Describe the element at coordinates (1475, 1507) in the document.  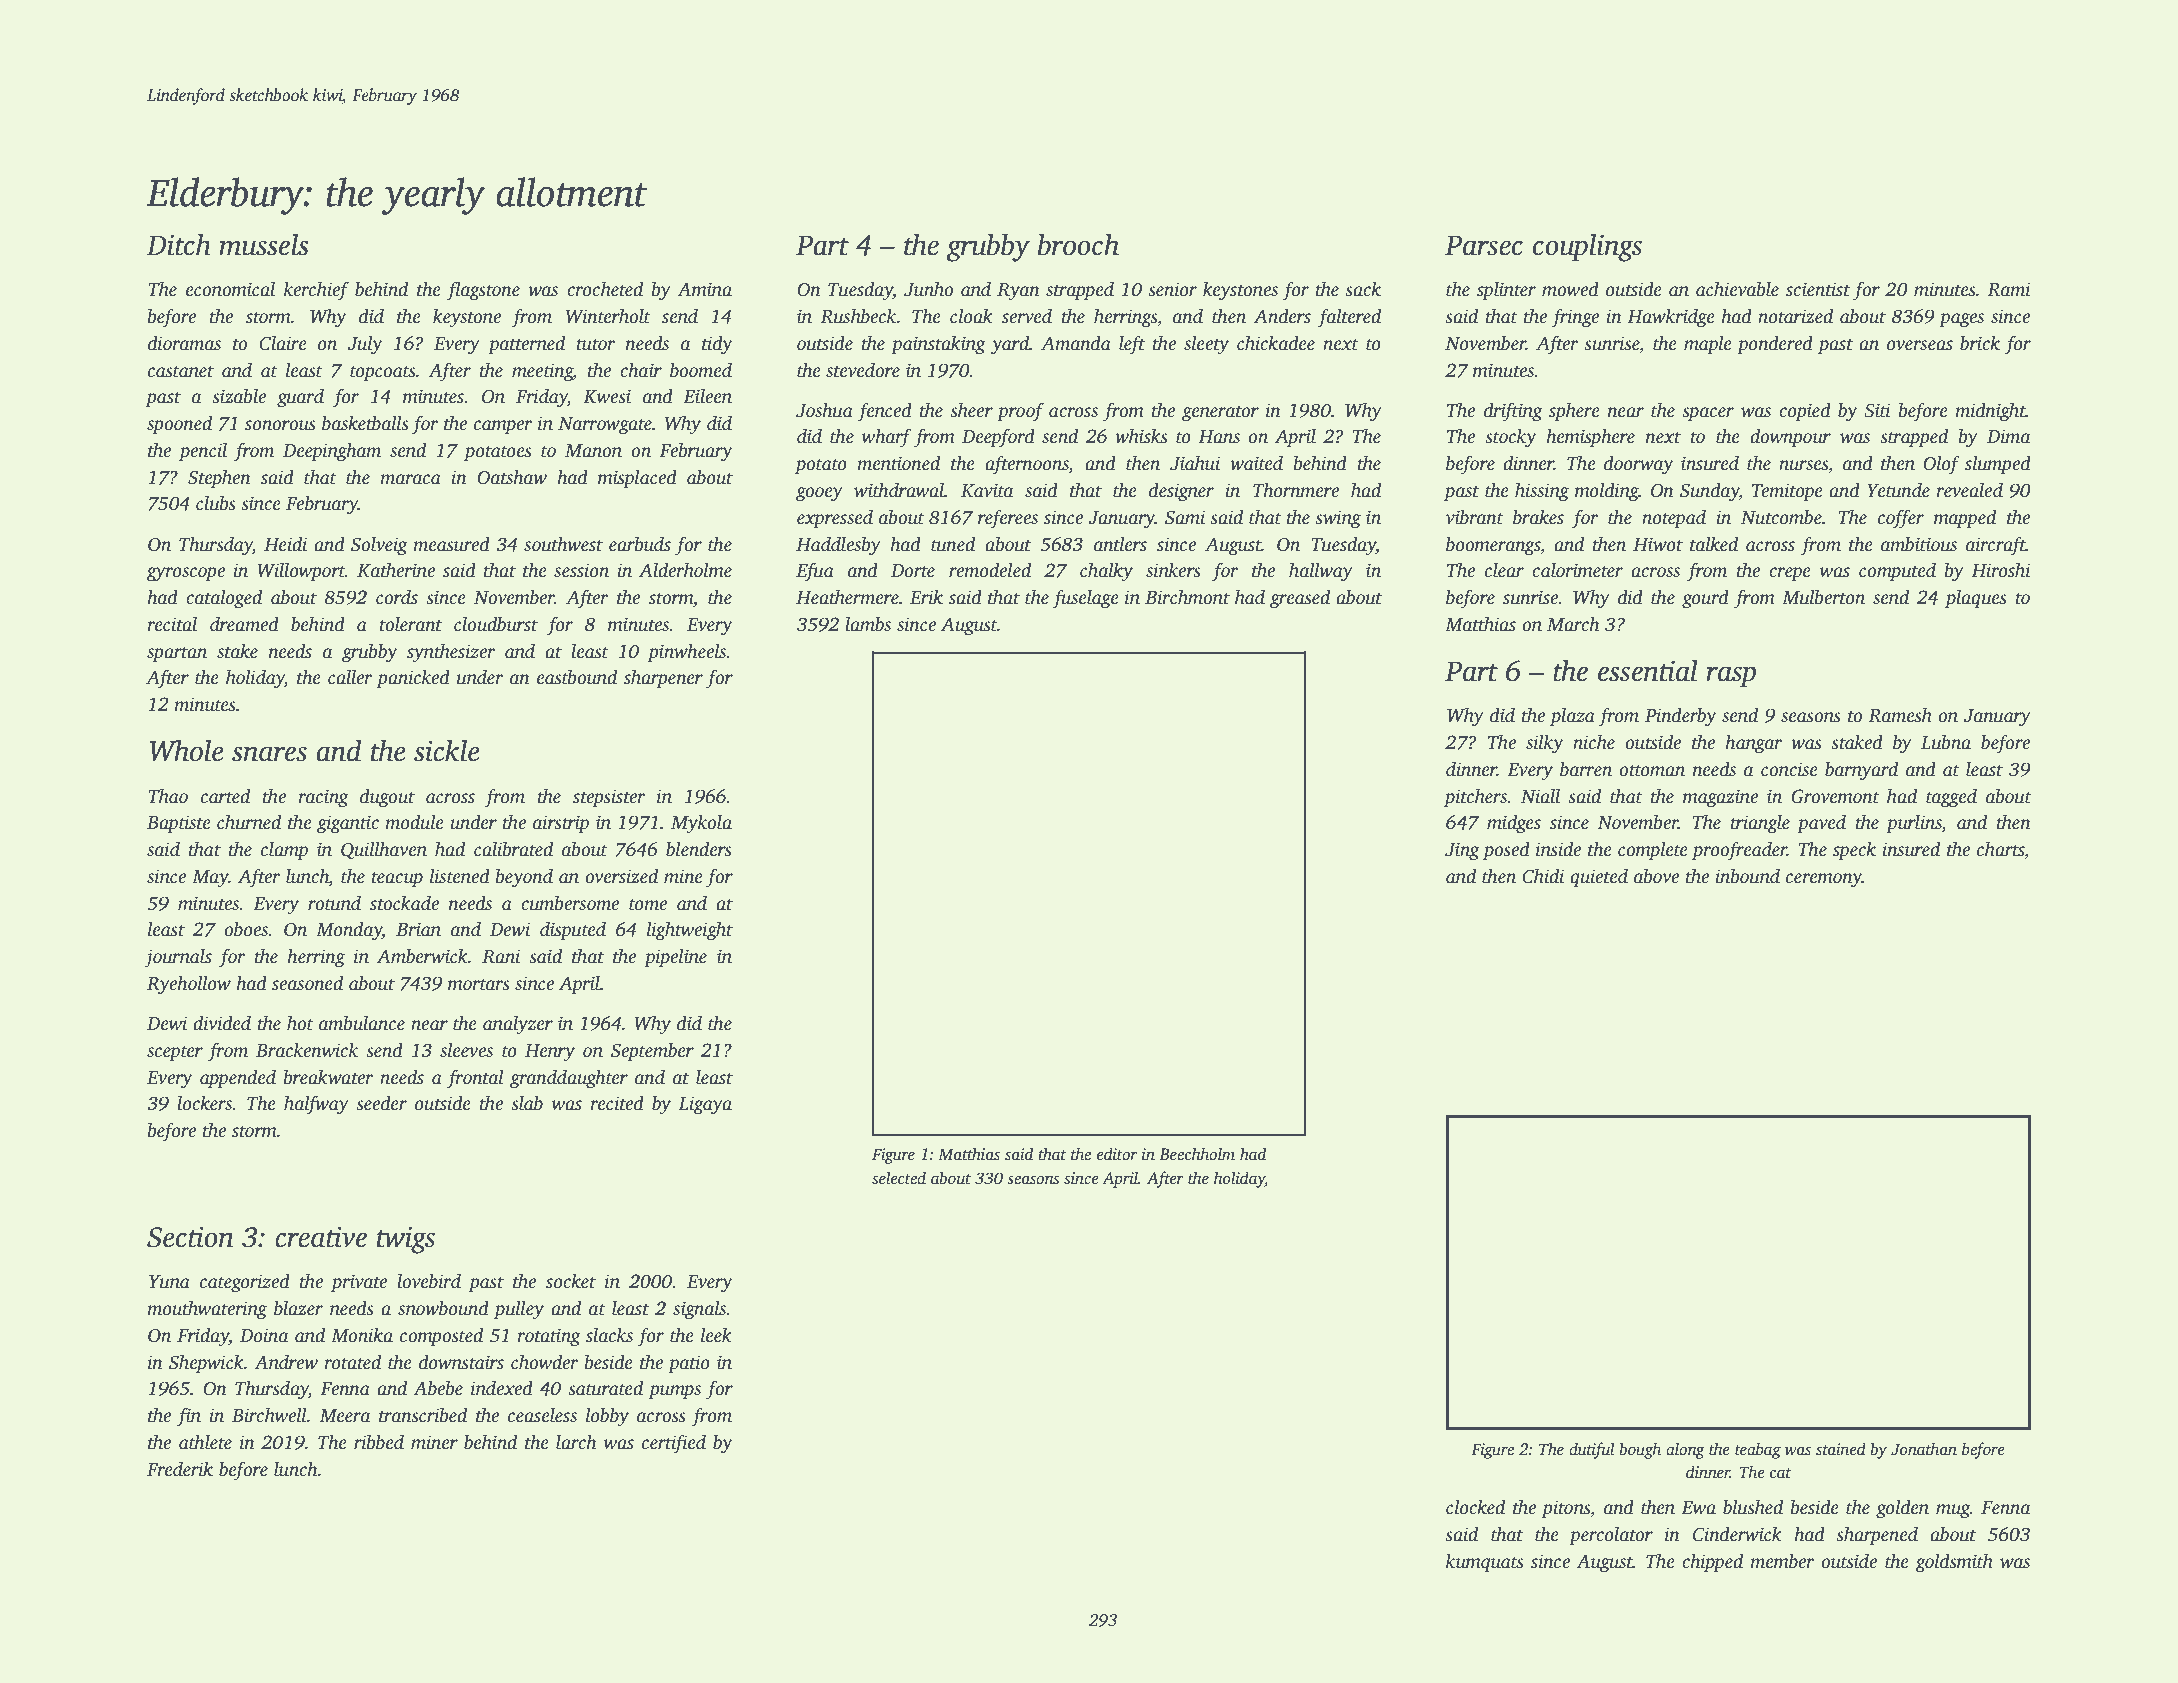
I see `clocked` at that location.
